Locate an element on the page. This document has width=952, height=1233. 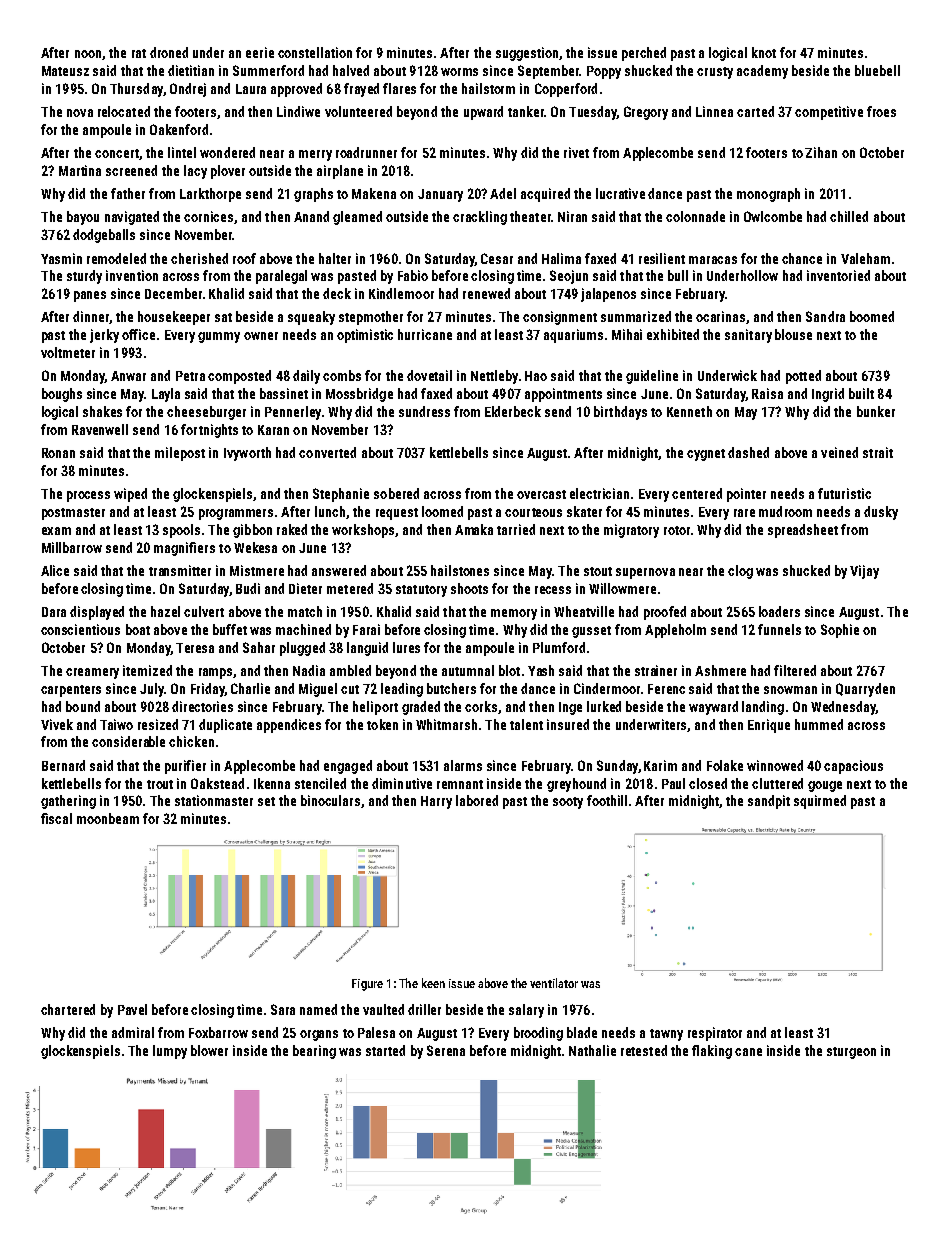
blower is located at coordinates (209, 1050).
